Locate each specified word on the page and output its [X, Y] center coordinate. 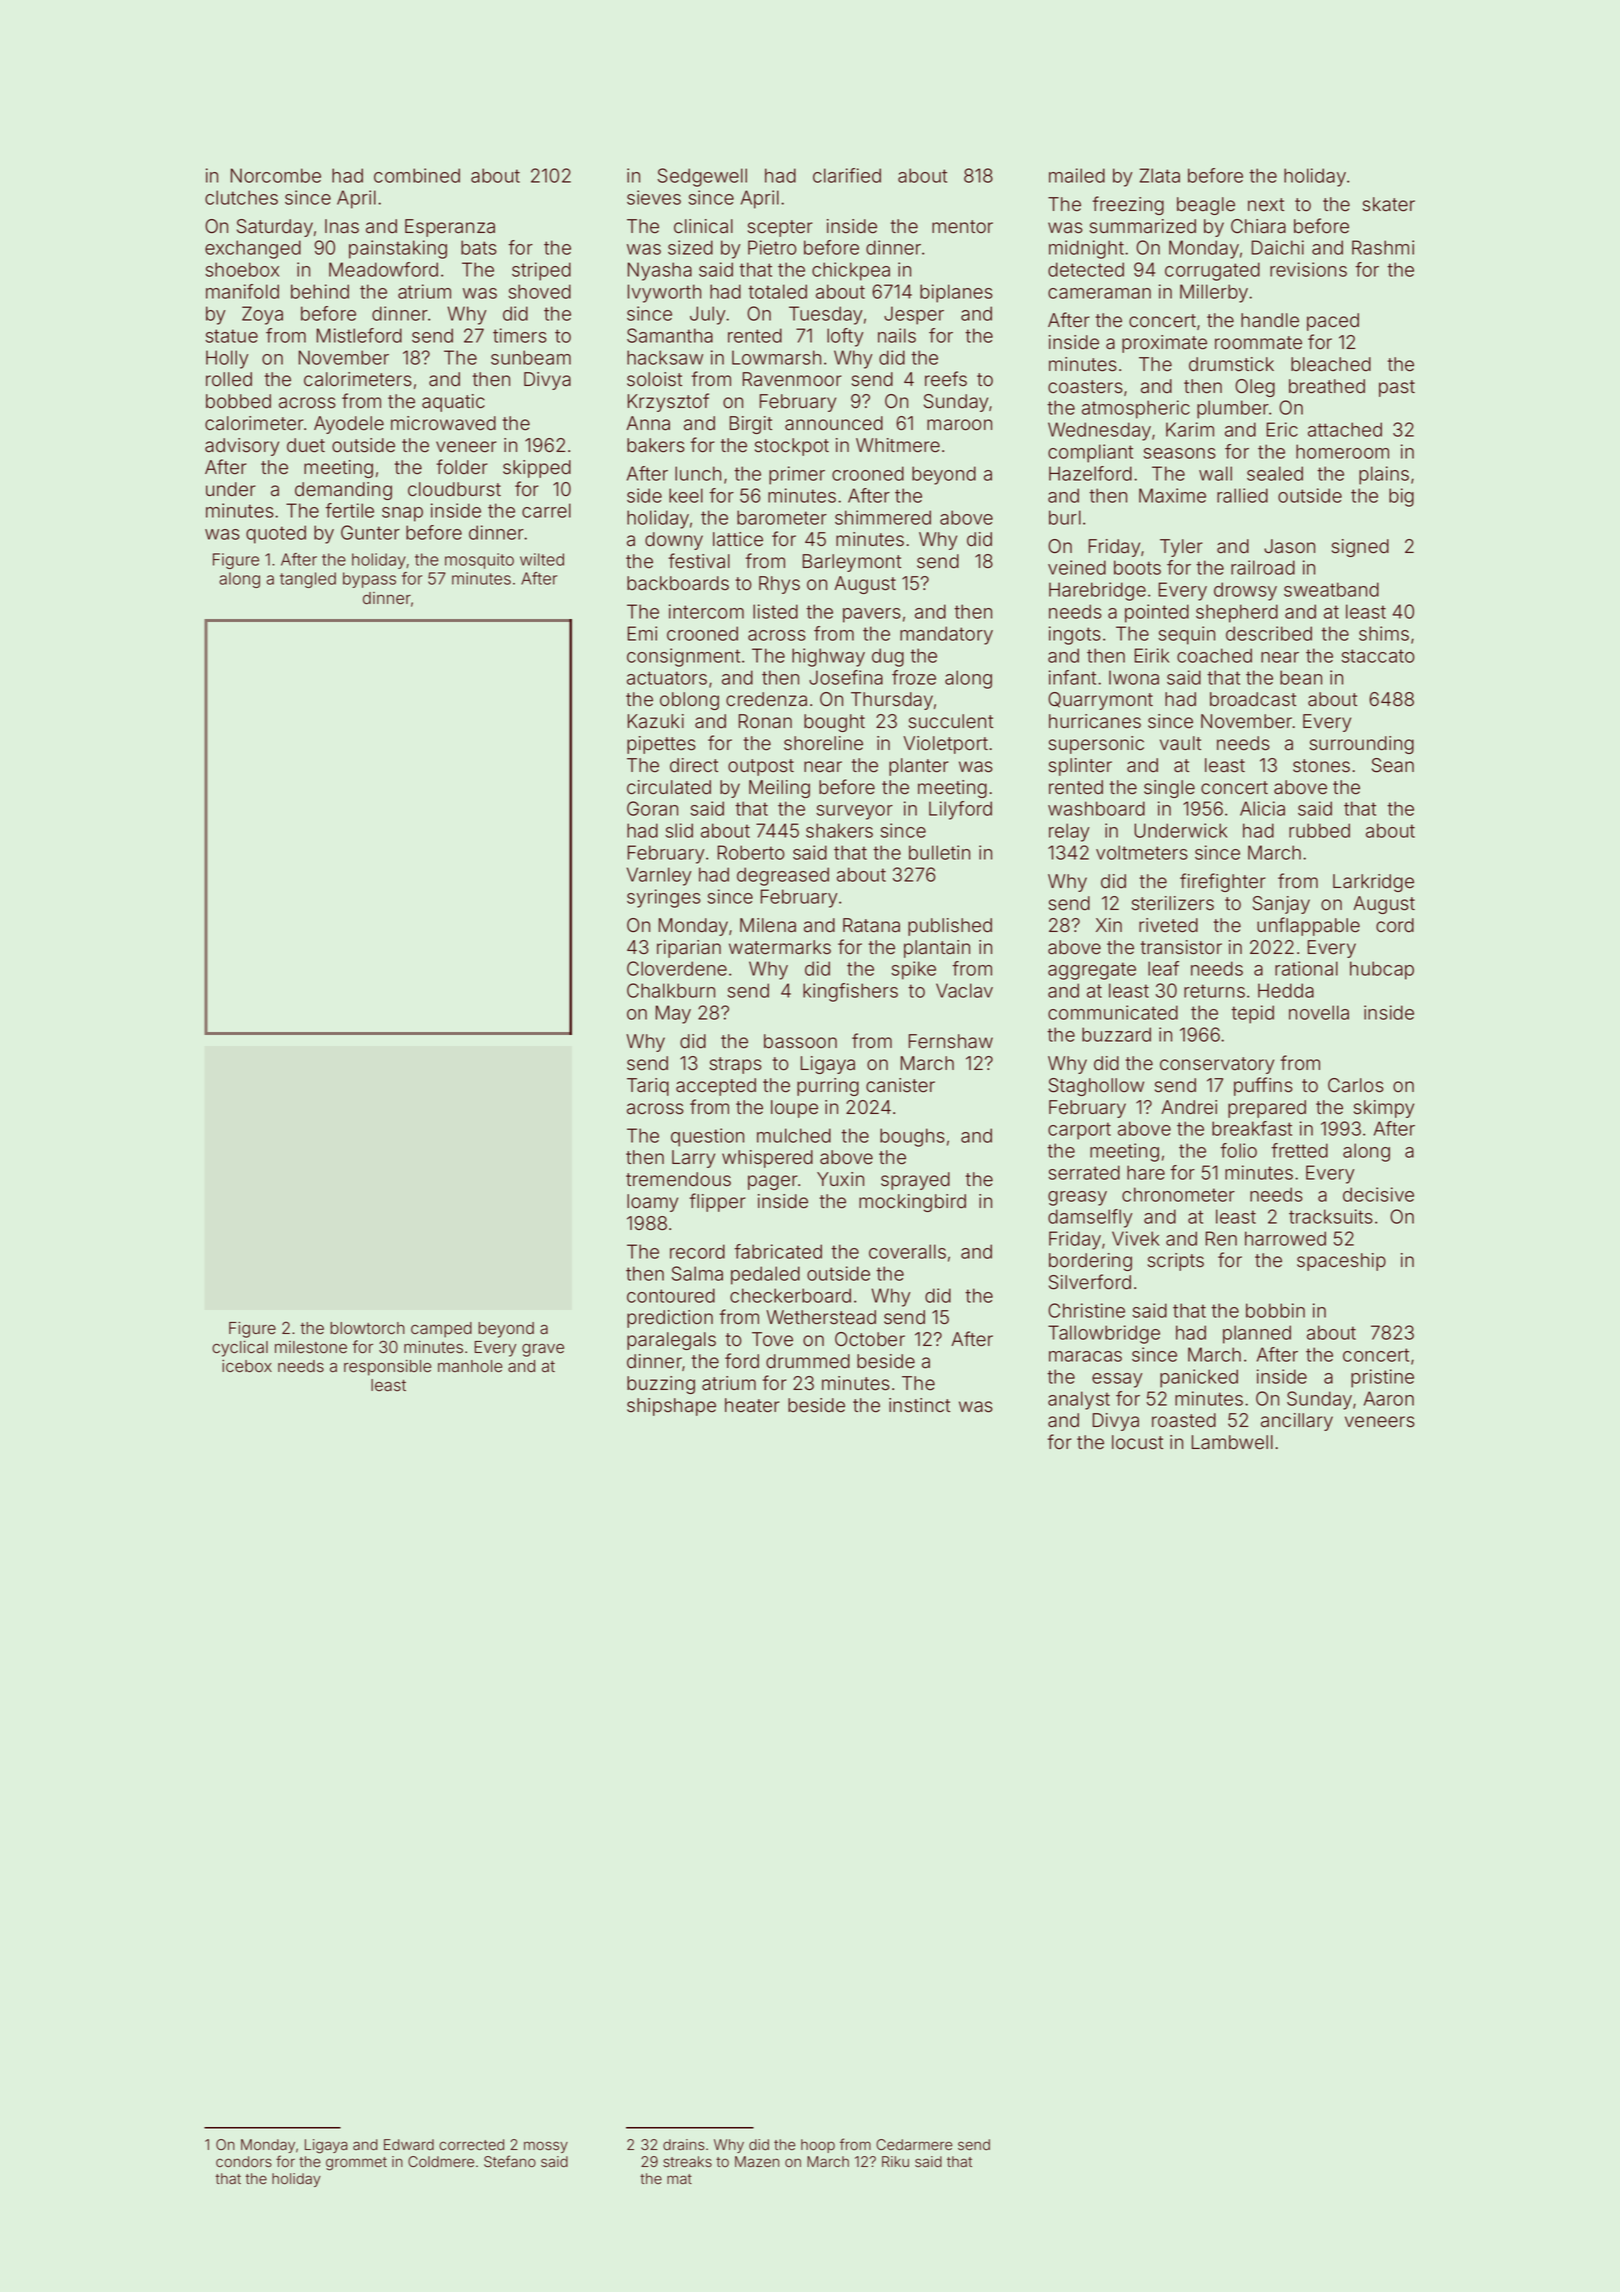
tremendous [678, 1179]
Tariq [648, 1087]
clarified [847, 175]
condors [244, 2162]
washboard [1096, 808]
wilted [542, 559]
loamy [652, 1203]
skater [1389, 204]
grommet [356, 2164]
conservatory [1217, 1065]
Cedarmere [914, 2145]
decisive [1378, 1194]
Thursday [892, 701]
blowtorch [367, 1328]
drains [684, 2145]
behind [320, 291]
